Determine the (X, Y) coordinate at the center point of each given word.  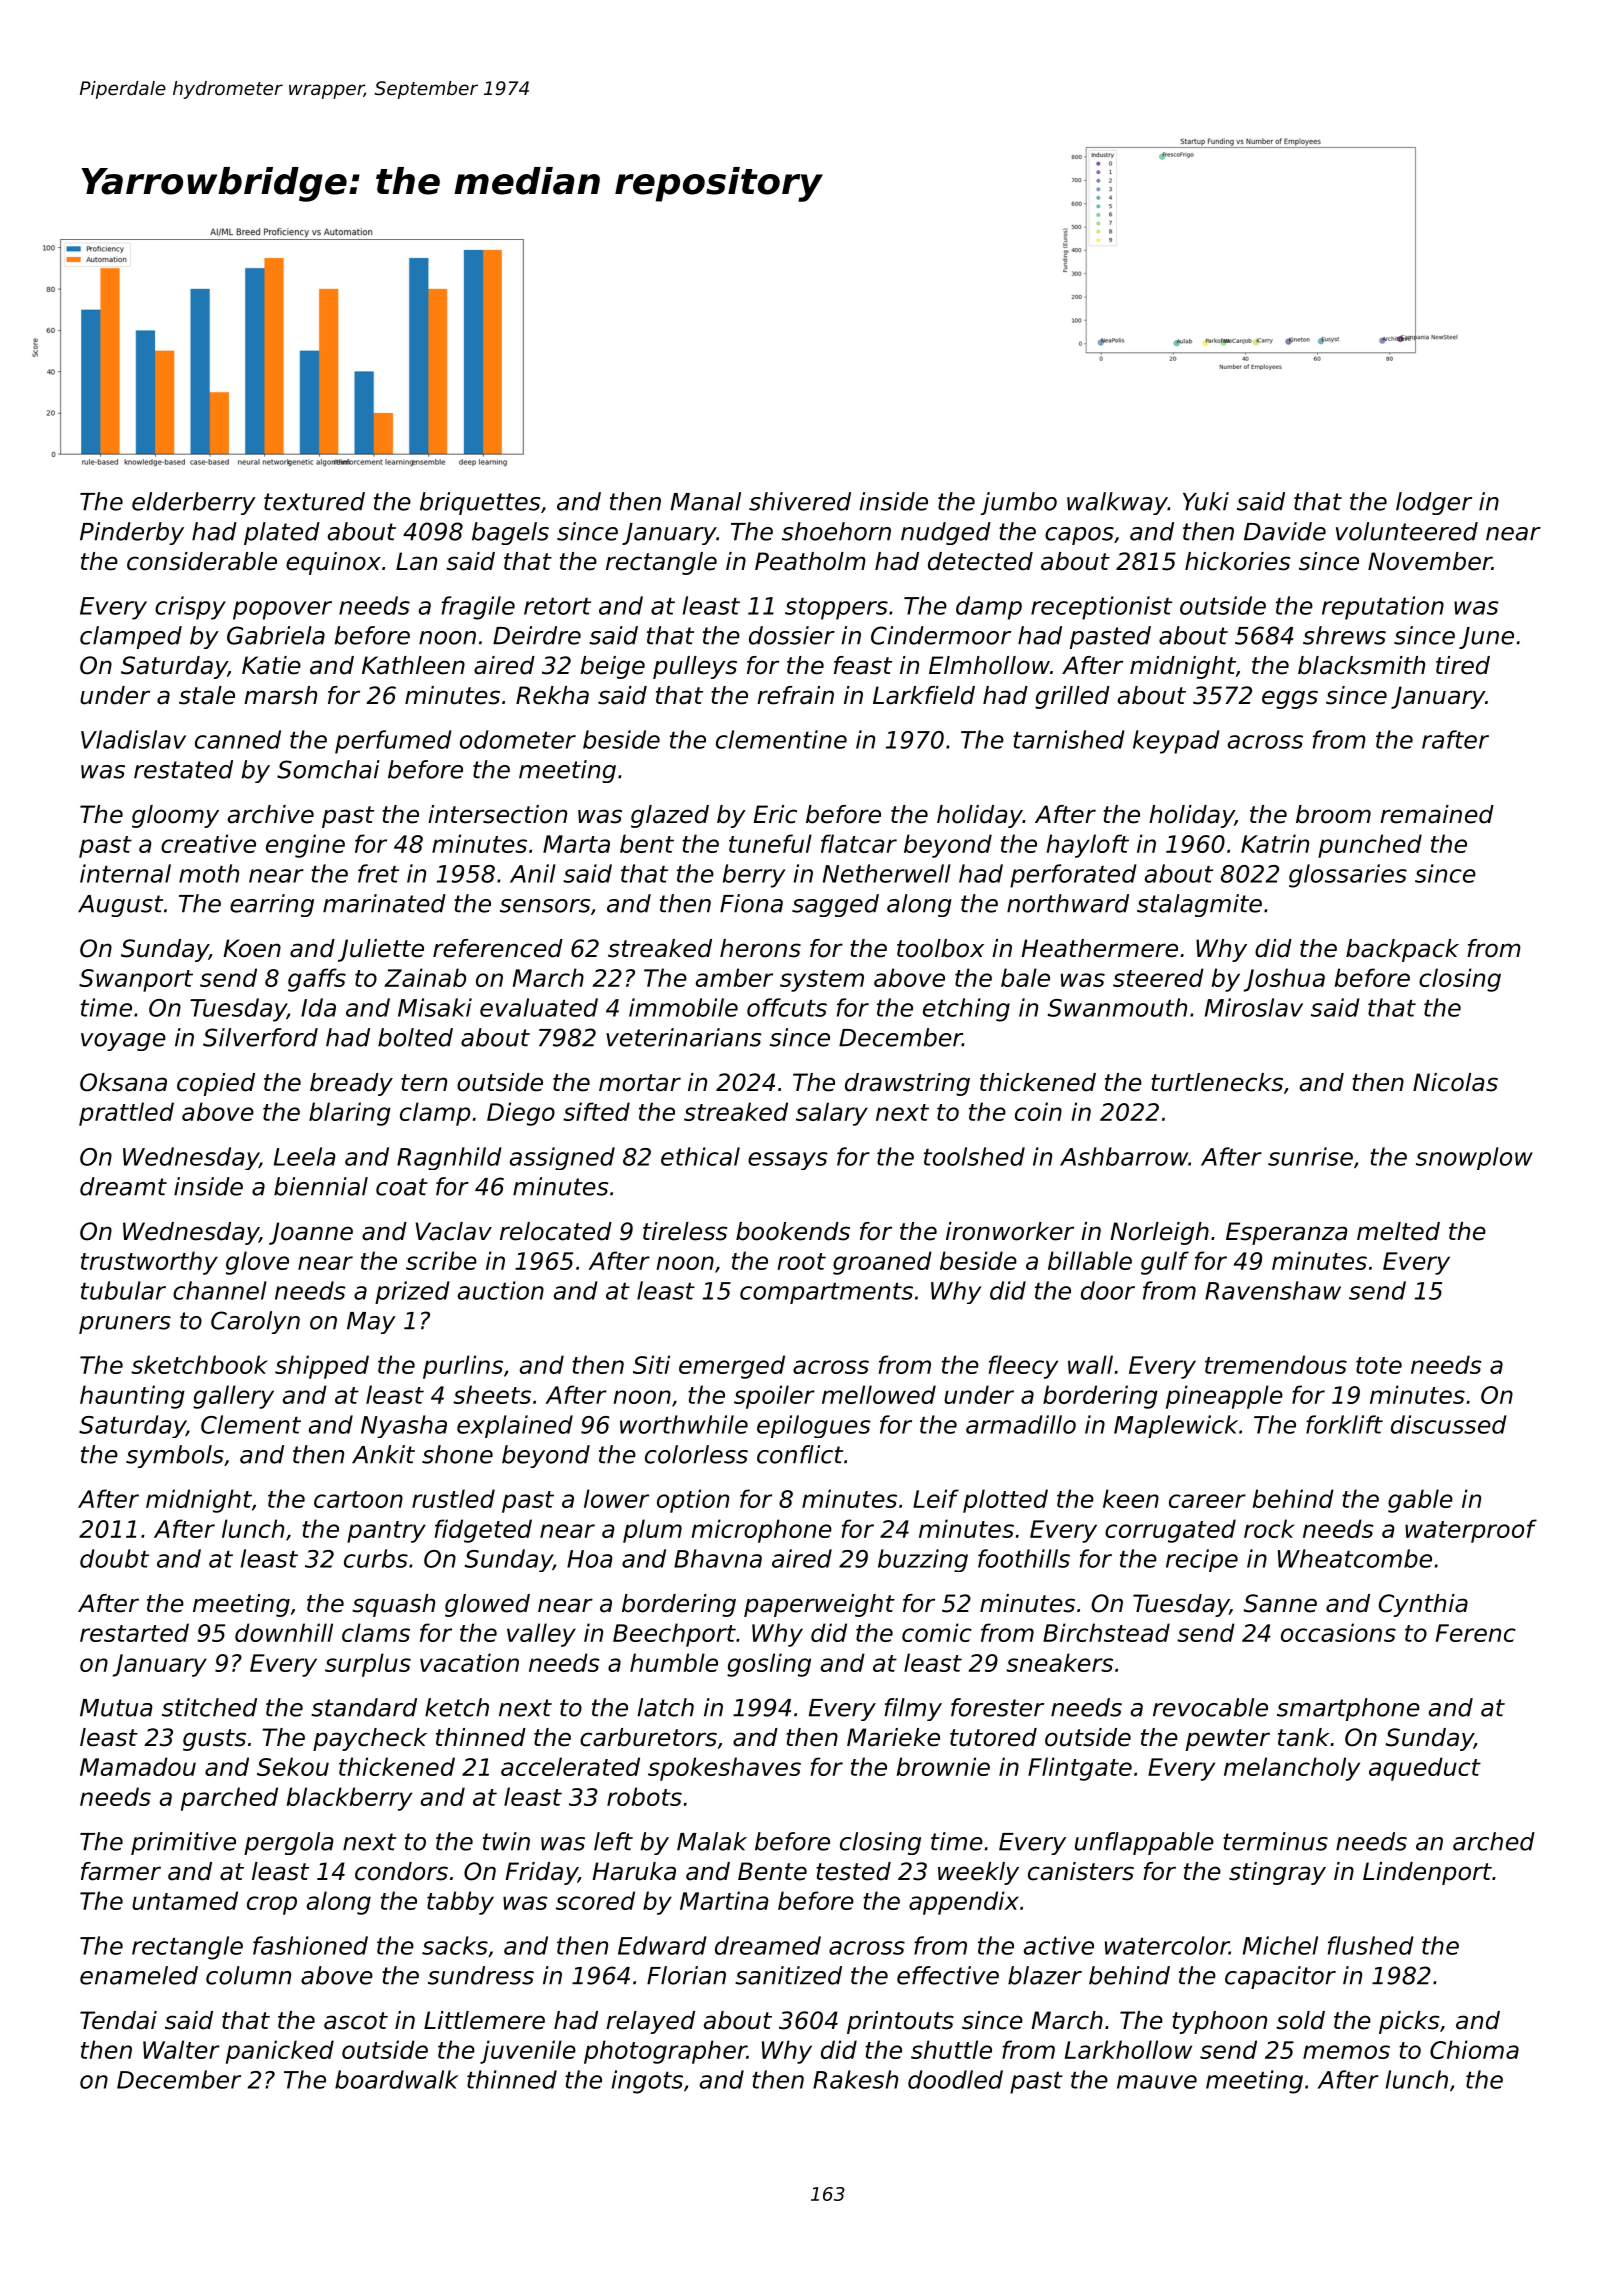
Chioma (1474, 2049)
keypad (1176, 742)
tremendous (1276, 1364)
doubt (114, 1558)
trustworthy (149, 1263)
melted (1398, 1231)
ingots (647, 2082)
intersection (497, 814)
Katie (271, 665)
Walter (181, 2049)
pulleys (695, 667)
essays (788, 1161)
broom (1333, 814)
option (693, 1501)
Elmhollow (989, 665)
